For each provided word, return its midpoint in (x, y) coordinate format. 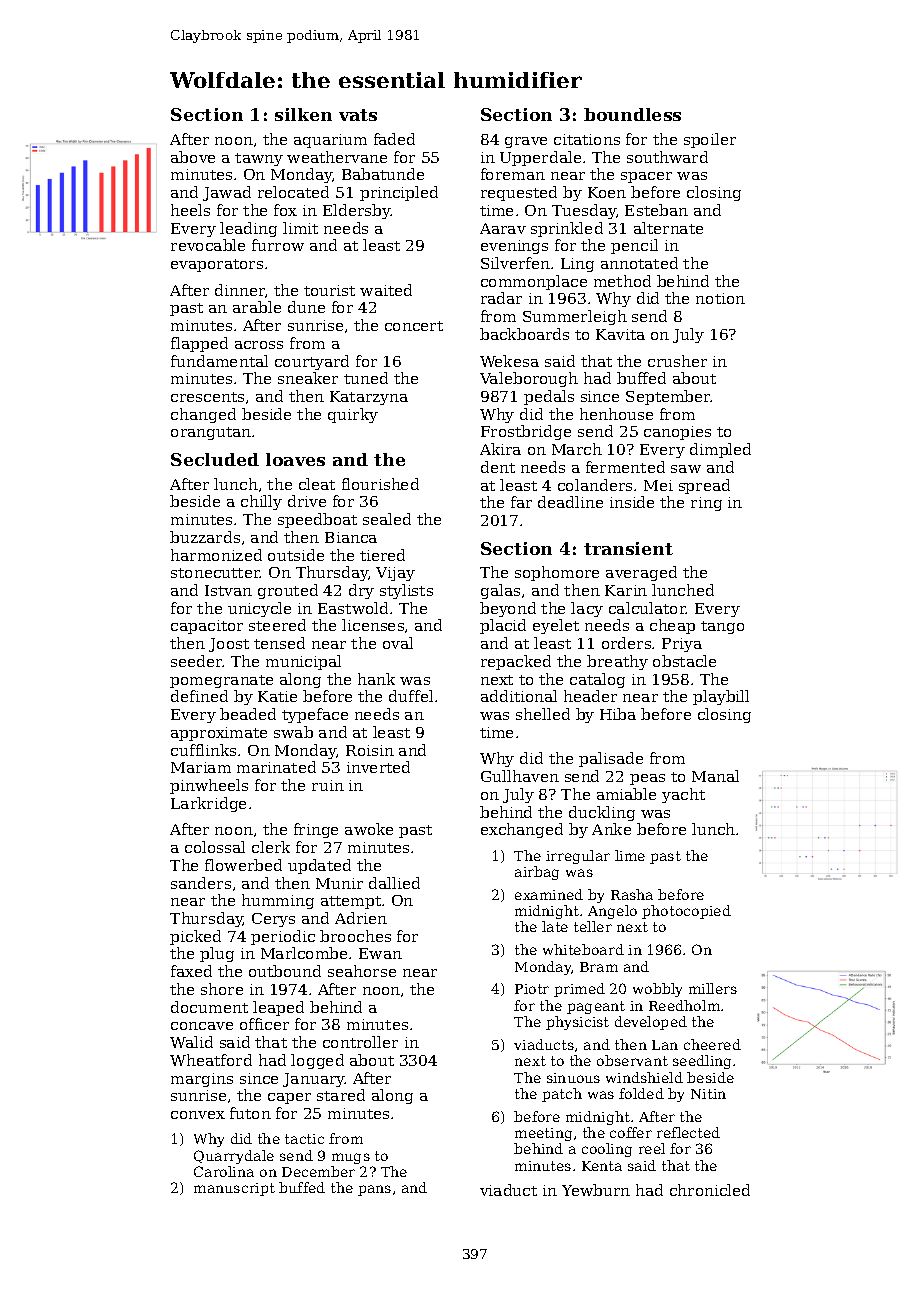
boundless (632, 114)
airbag (537, 873)
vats (358, 115)
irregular (578, 857)
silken (303, 114)
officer (264, 1024)
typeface (315, 715)
